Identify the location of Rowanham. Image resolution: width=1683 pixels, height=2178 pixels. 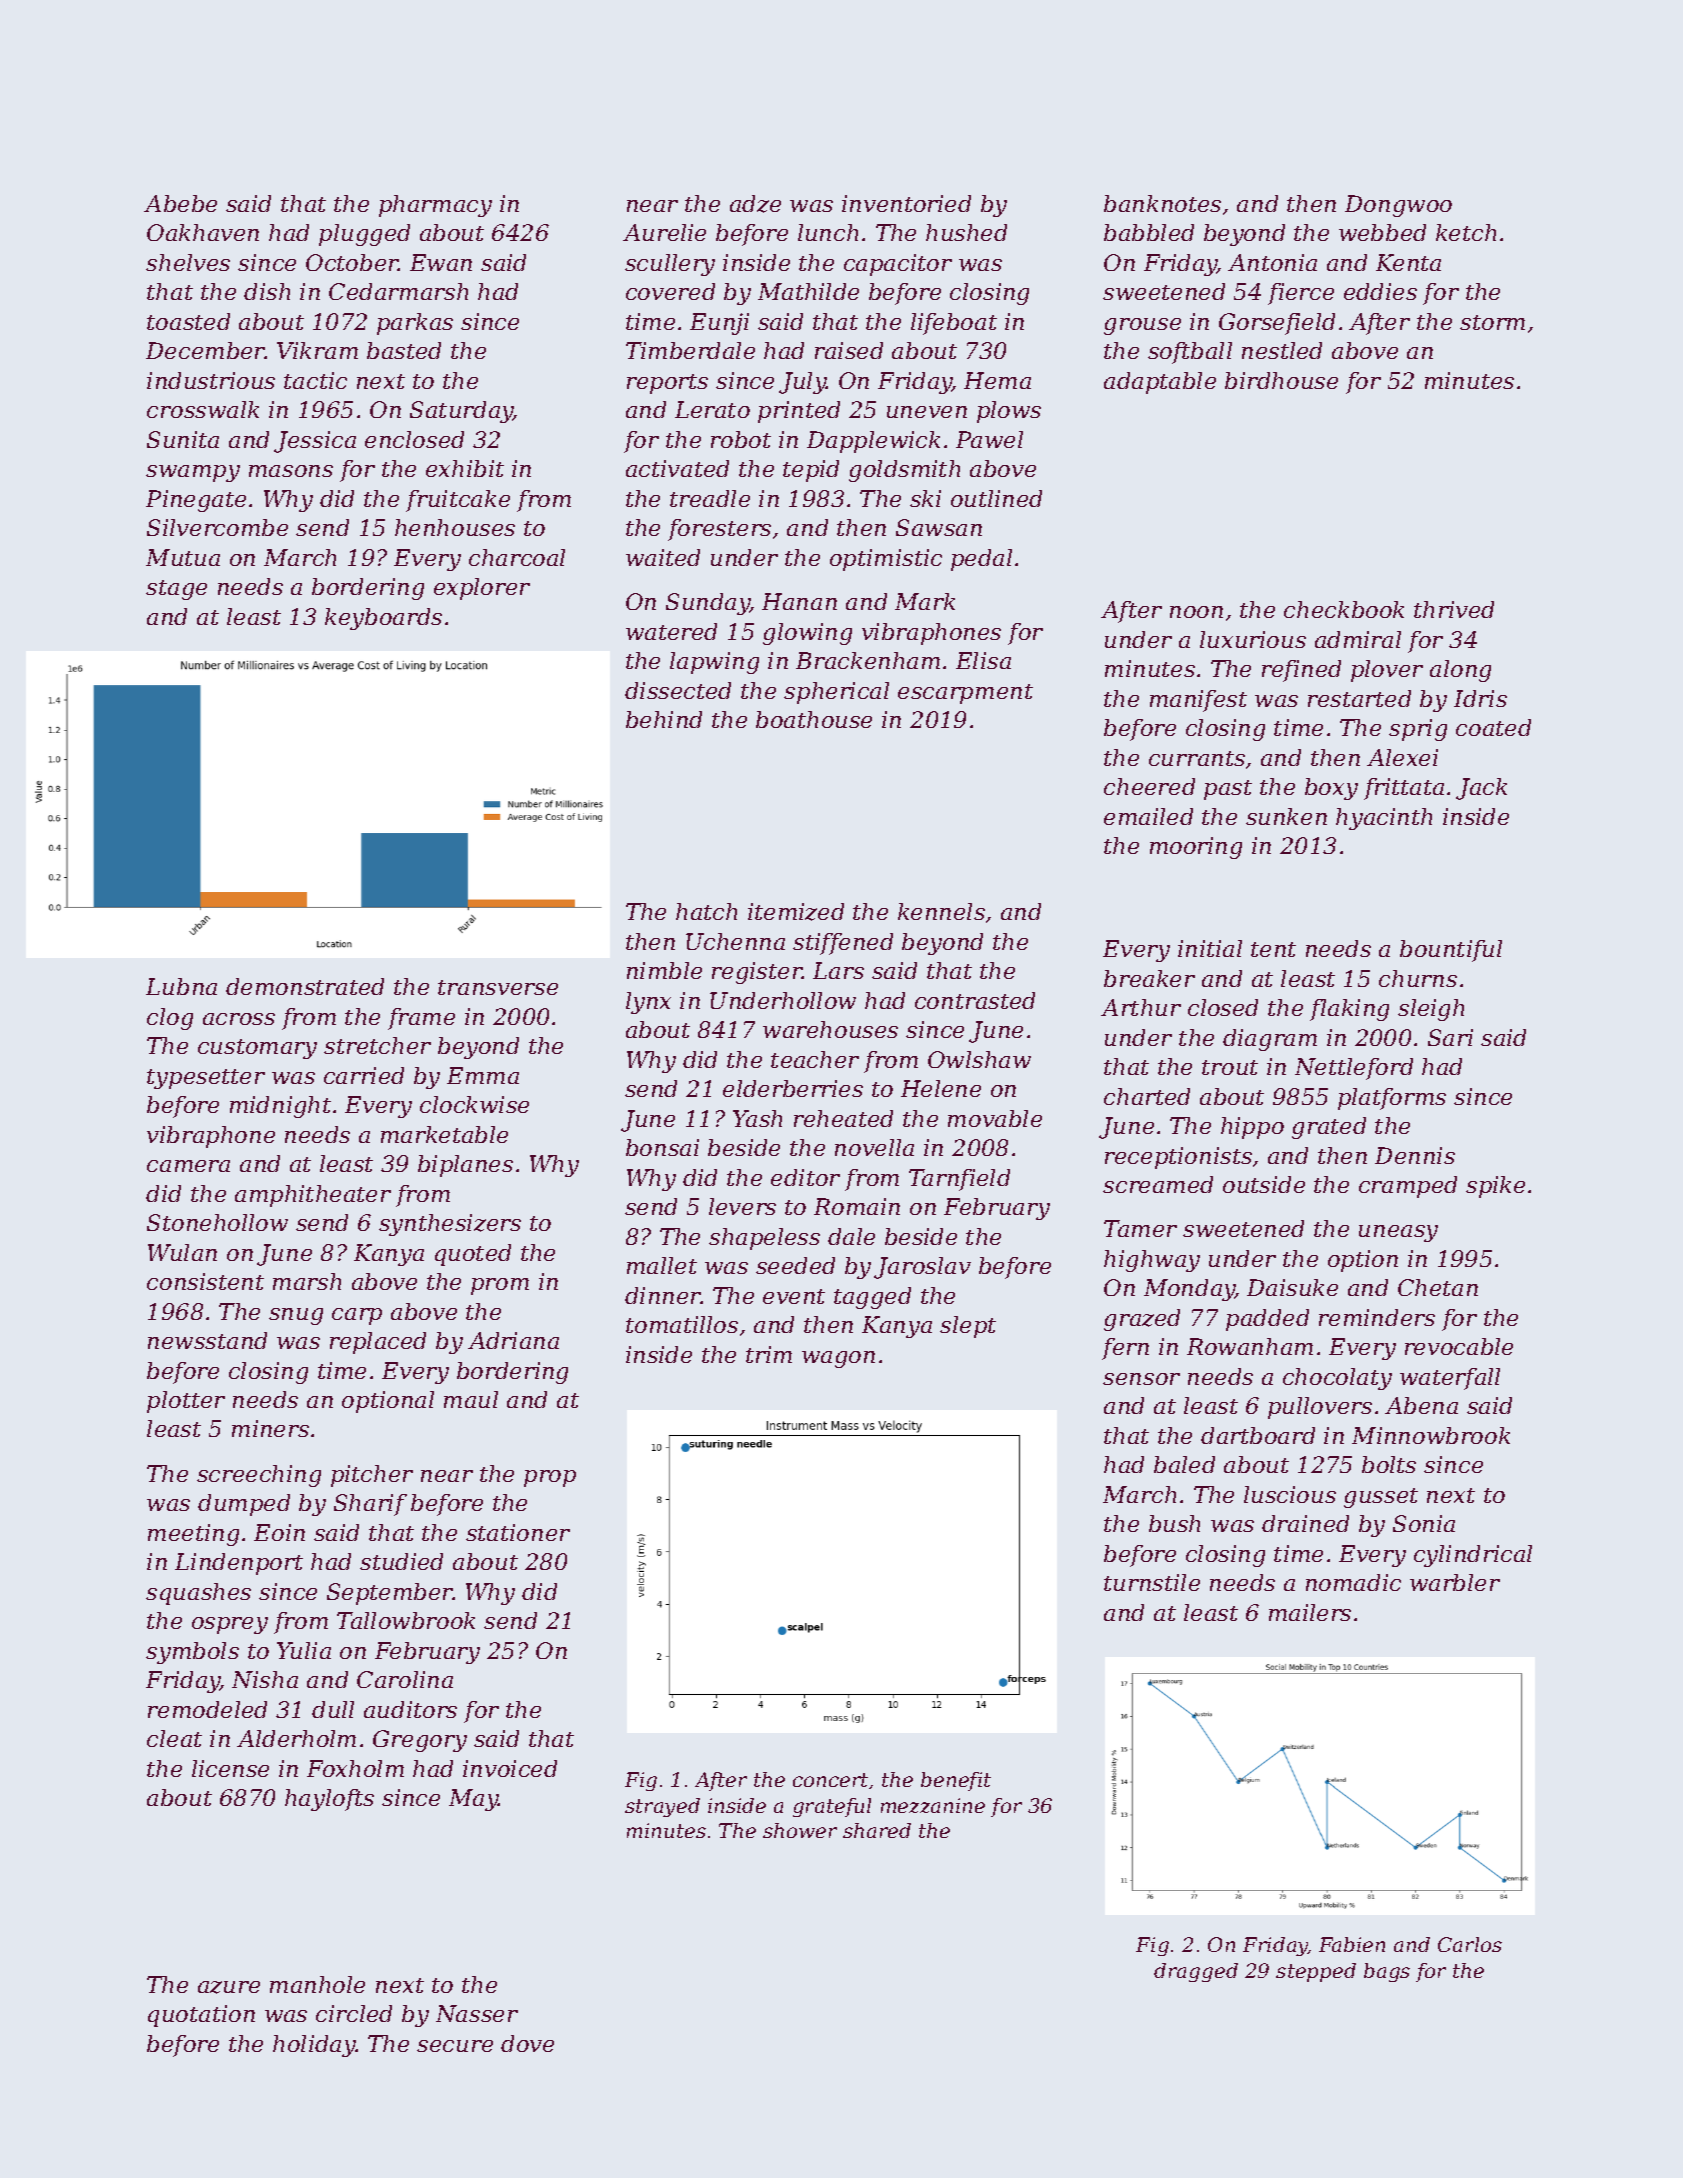
(1250, 1346).
